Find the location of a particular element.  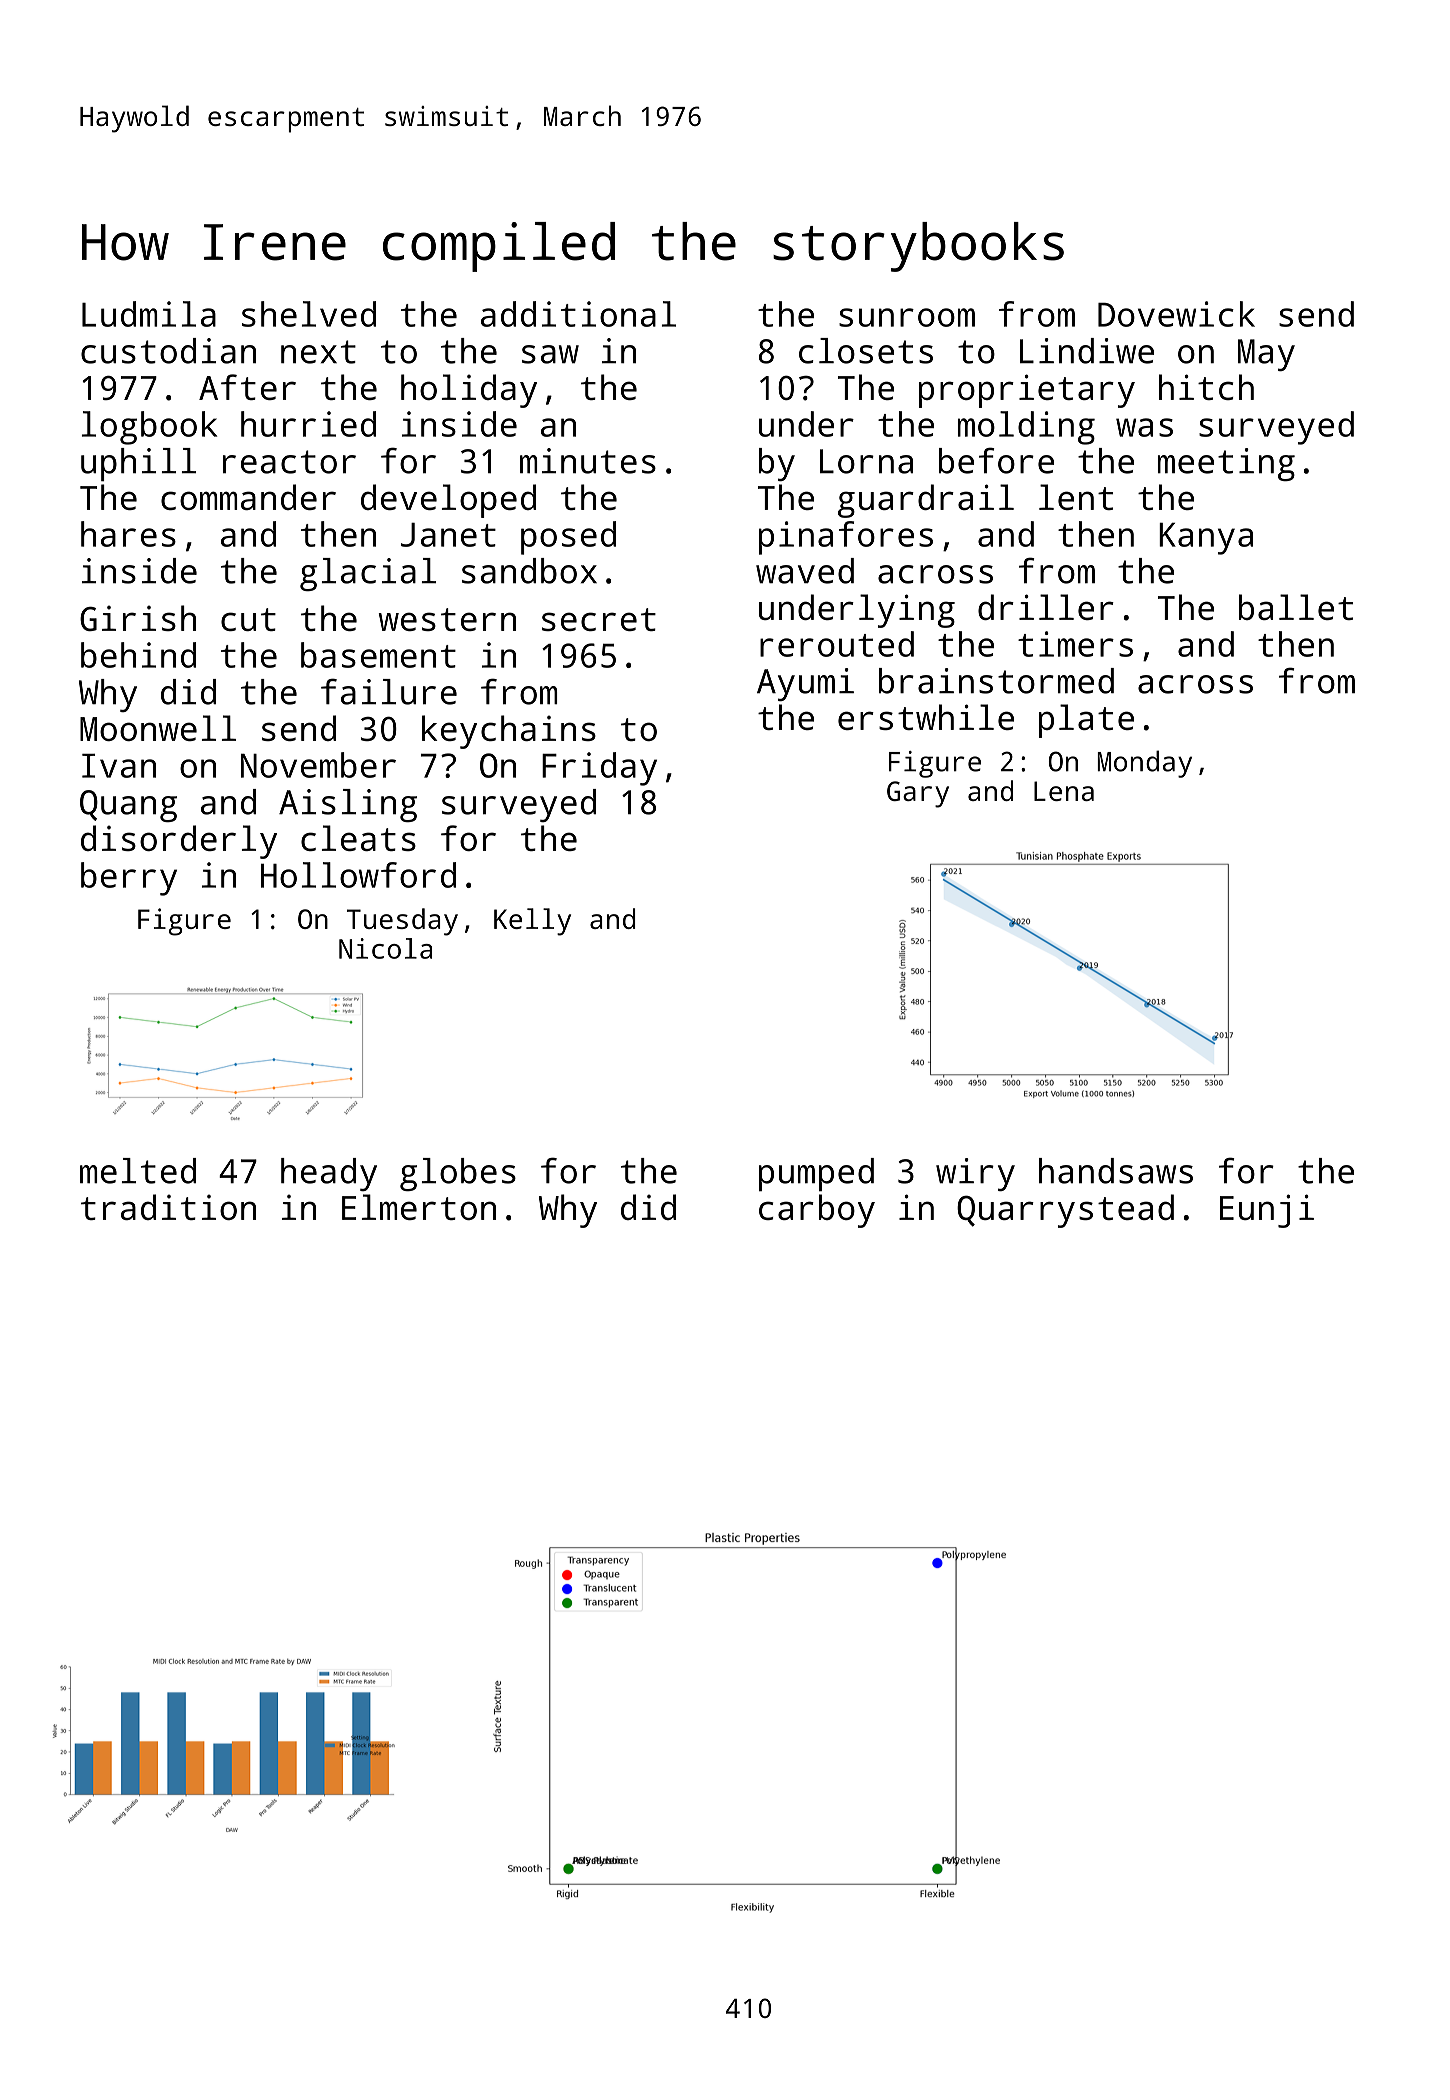

handsaws is located at coordinates (1116, 1171).
